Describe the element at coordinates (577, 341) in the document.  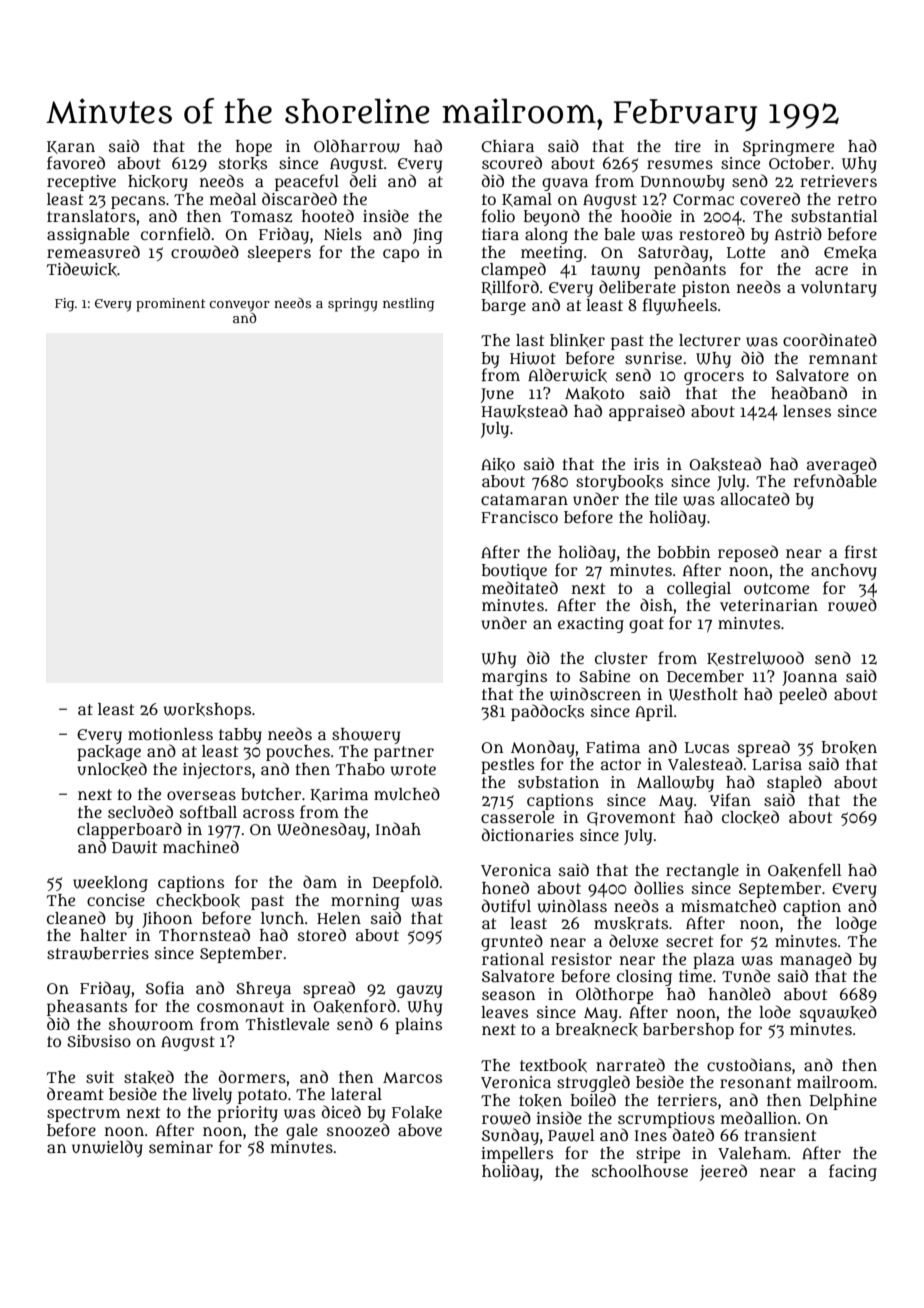
I see `blinker` at that location.
